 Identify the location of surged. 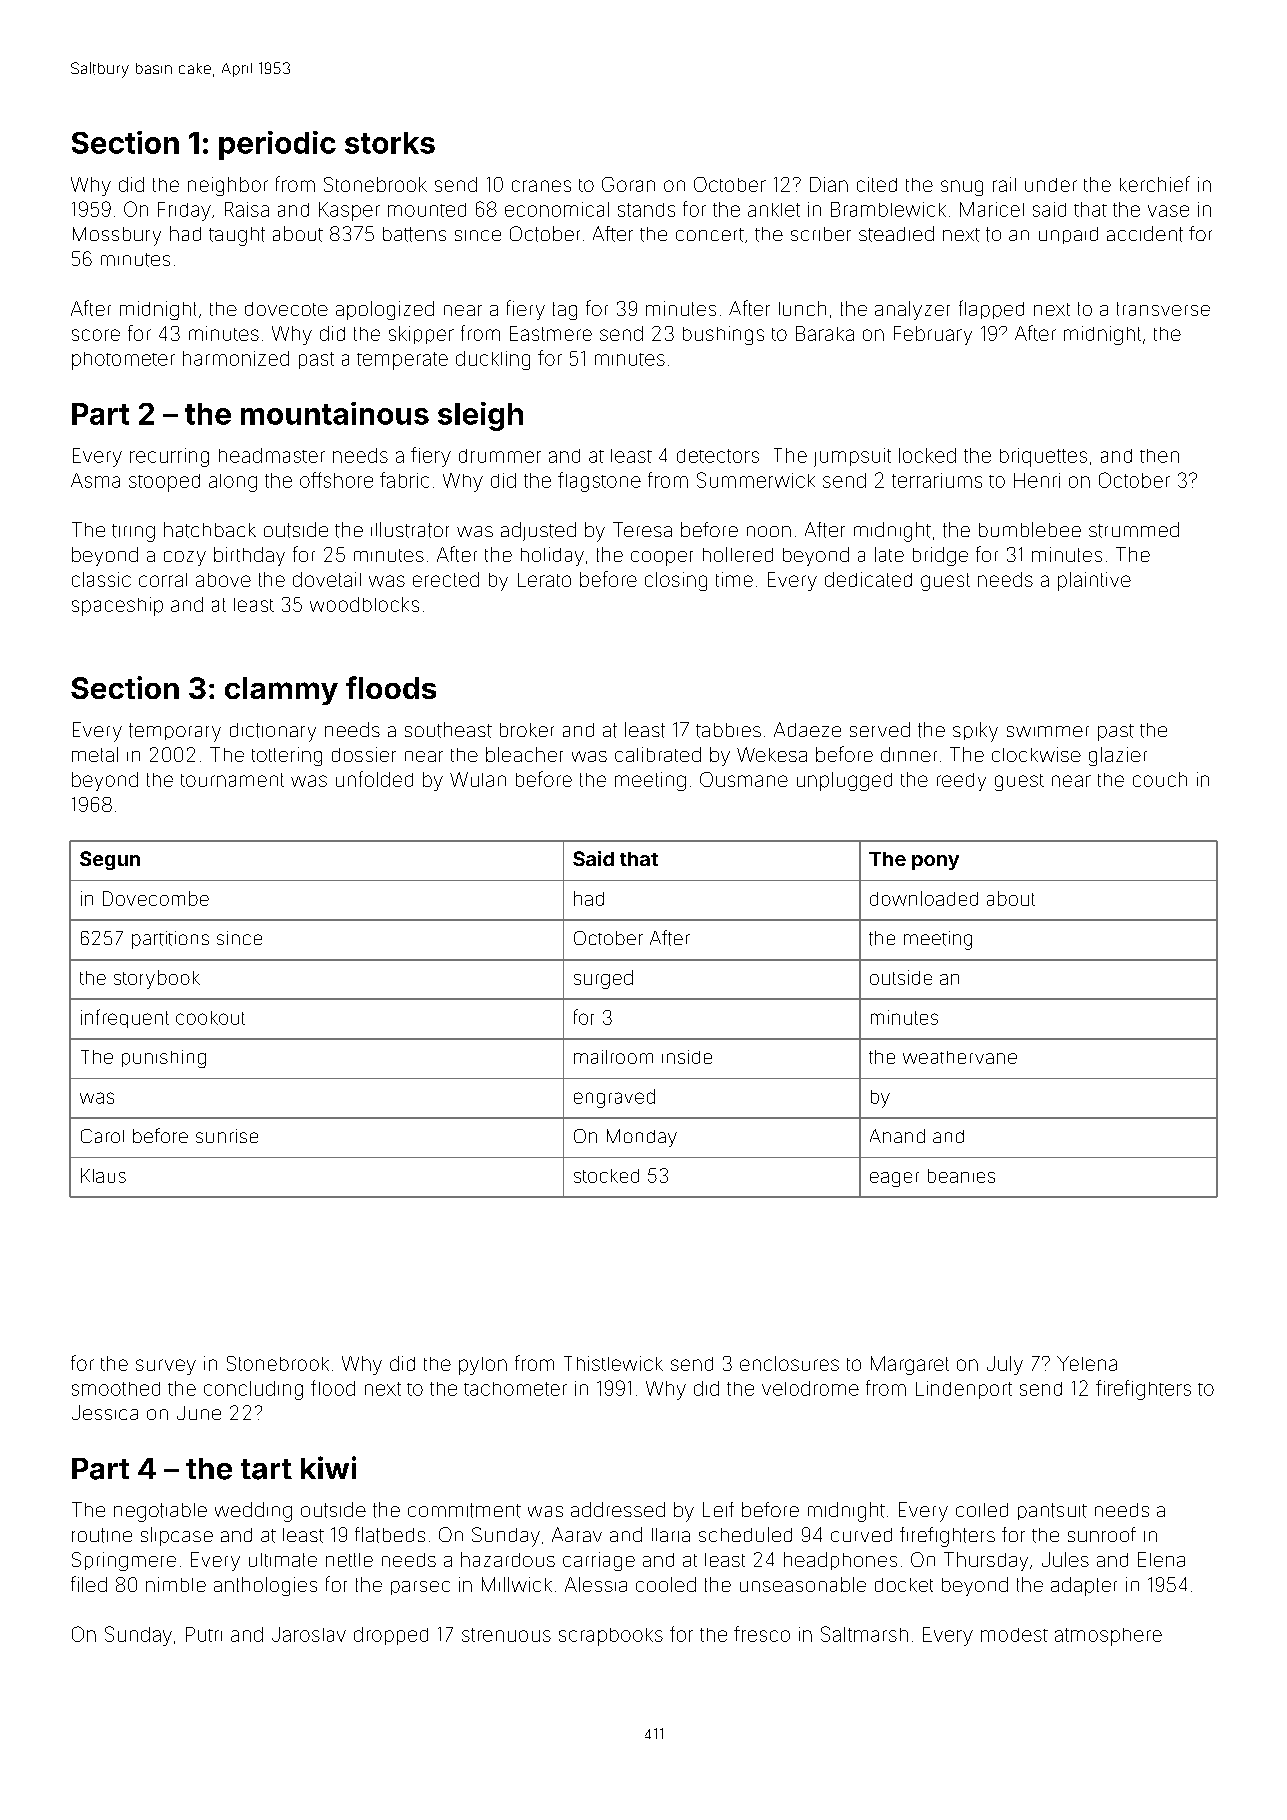
(603, 979).
